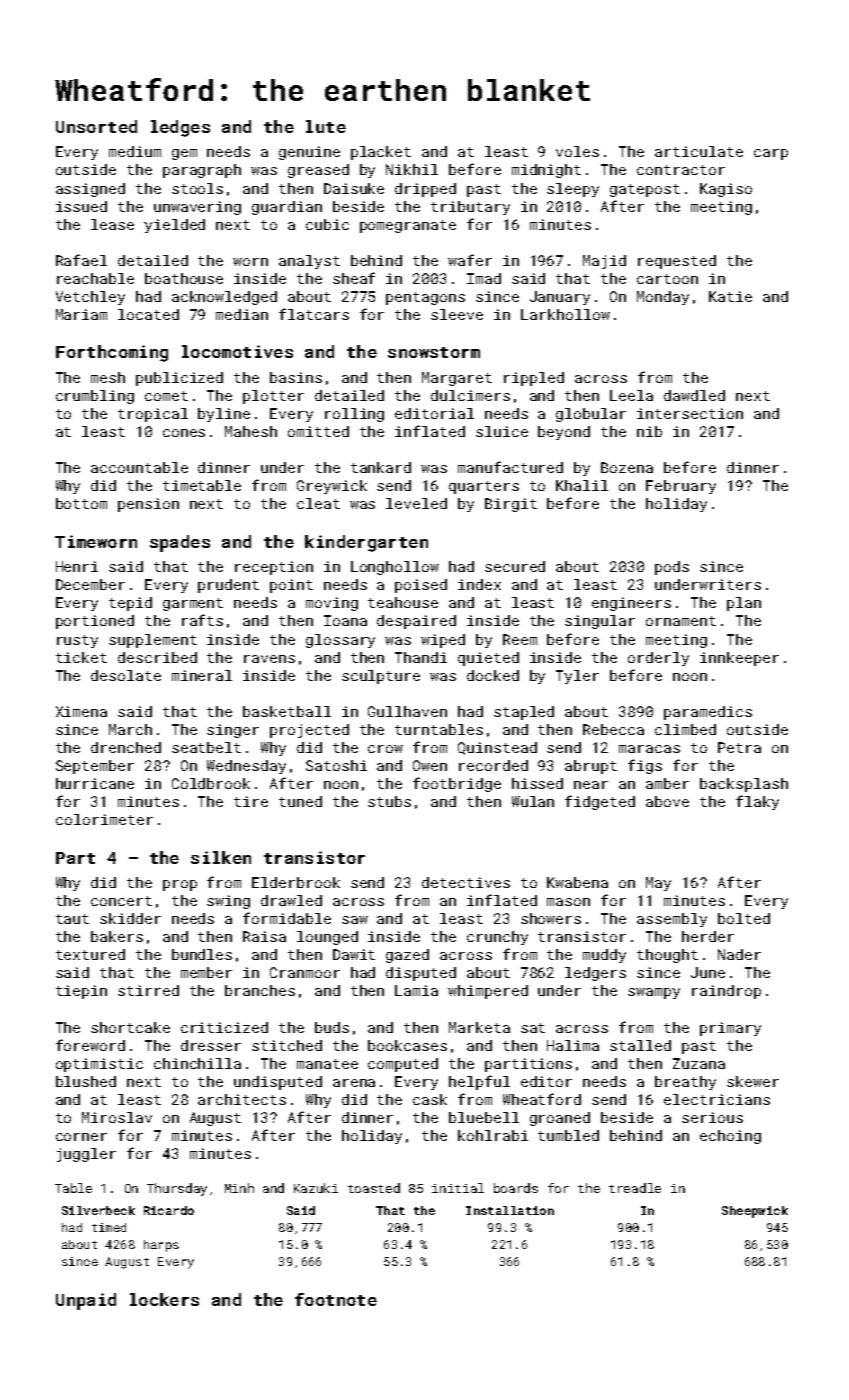 This screenshot has height=1400, width=849. I want to click on Sheepwick, so click(755, 1212).
